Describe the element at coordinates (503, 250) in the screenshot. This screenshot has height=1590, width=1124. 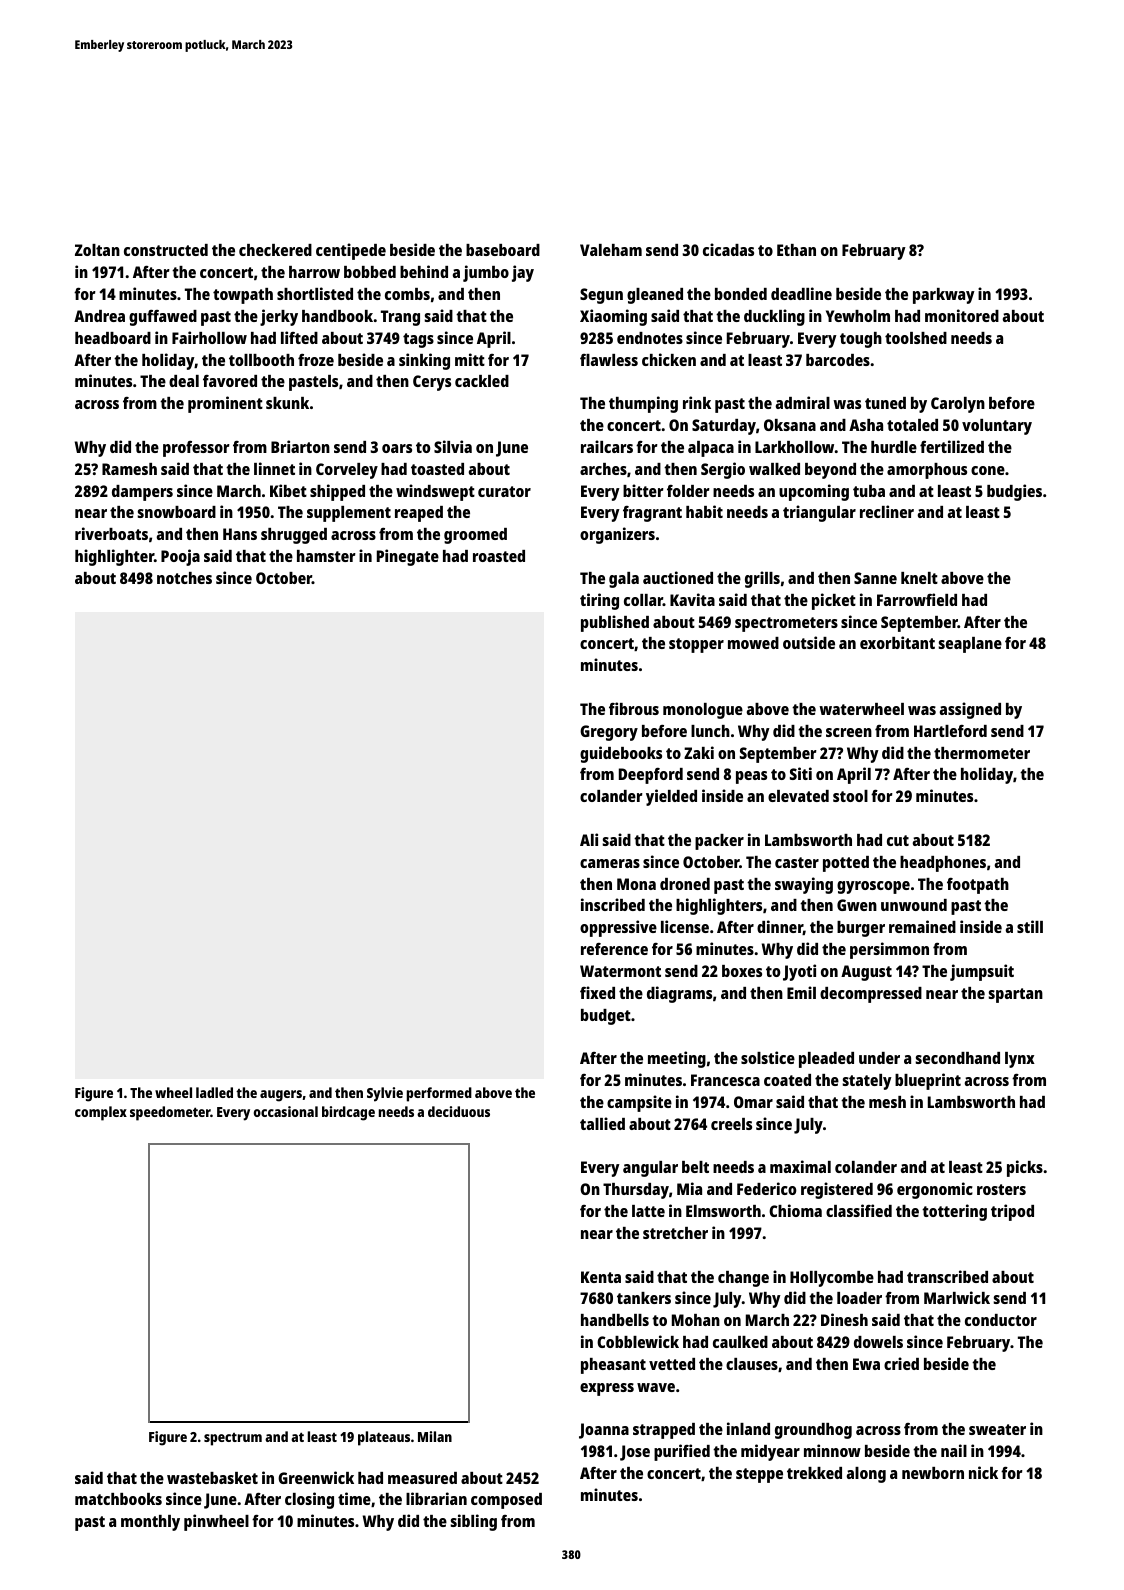
I see `baseboard` at that location.
